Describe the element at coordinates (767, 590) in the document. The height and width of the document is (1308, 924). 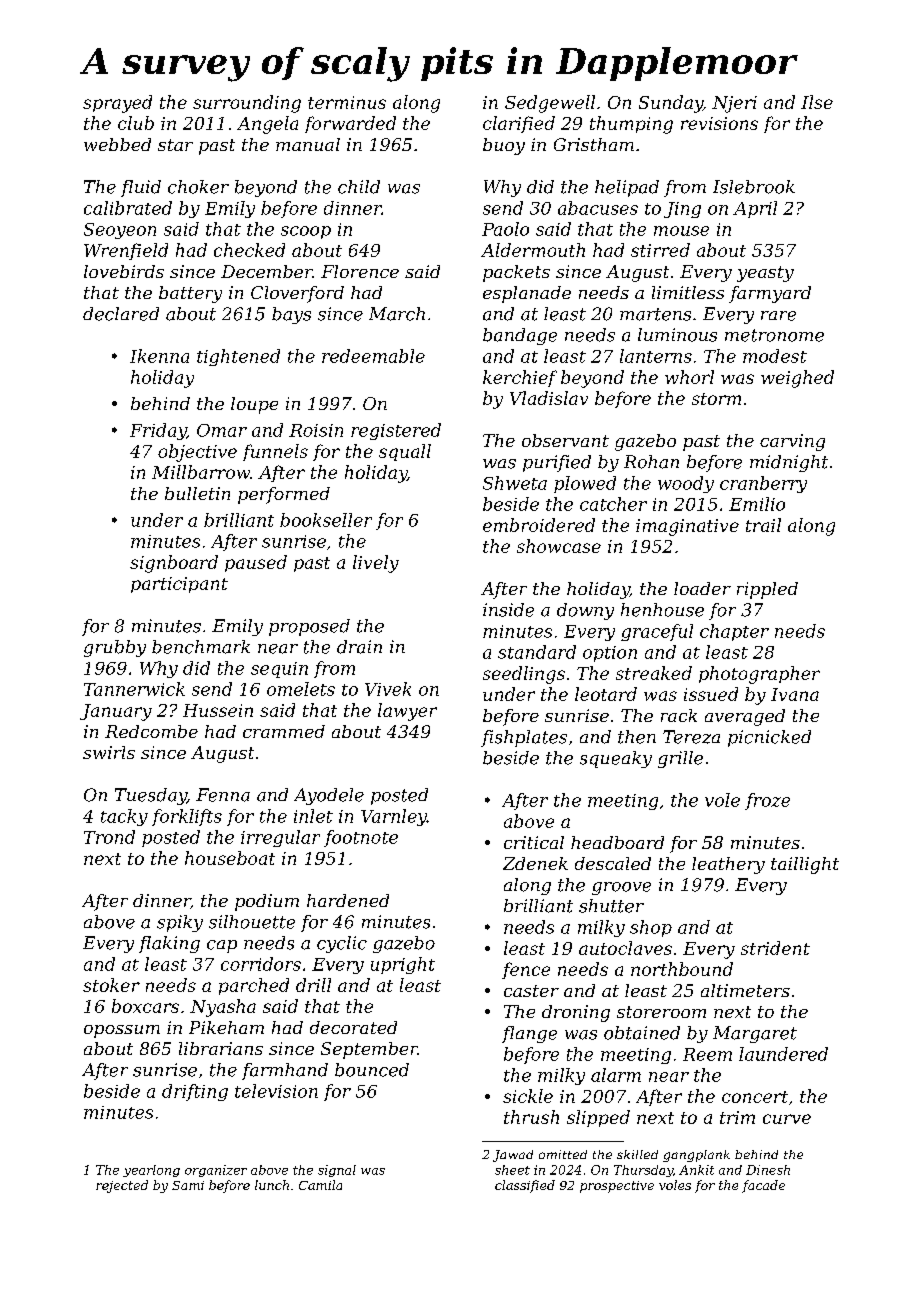
I see `rippled` at that location.
